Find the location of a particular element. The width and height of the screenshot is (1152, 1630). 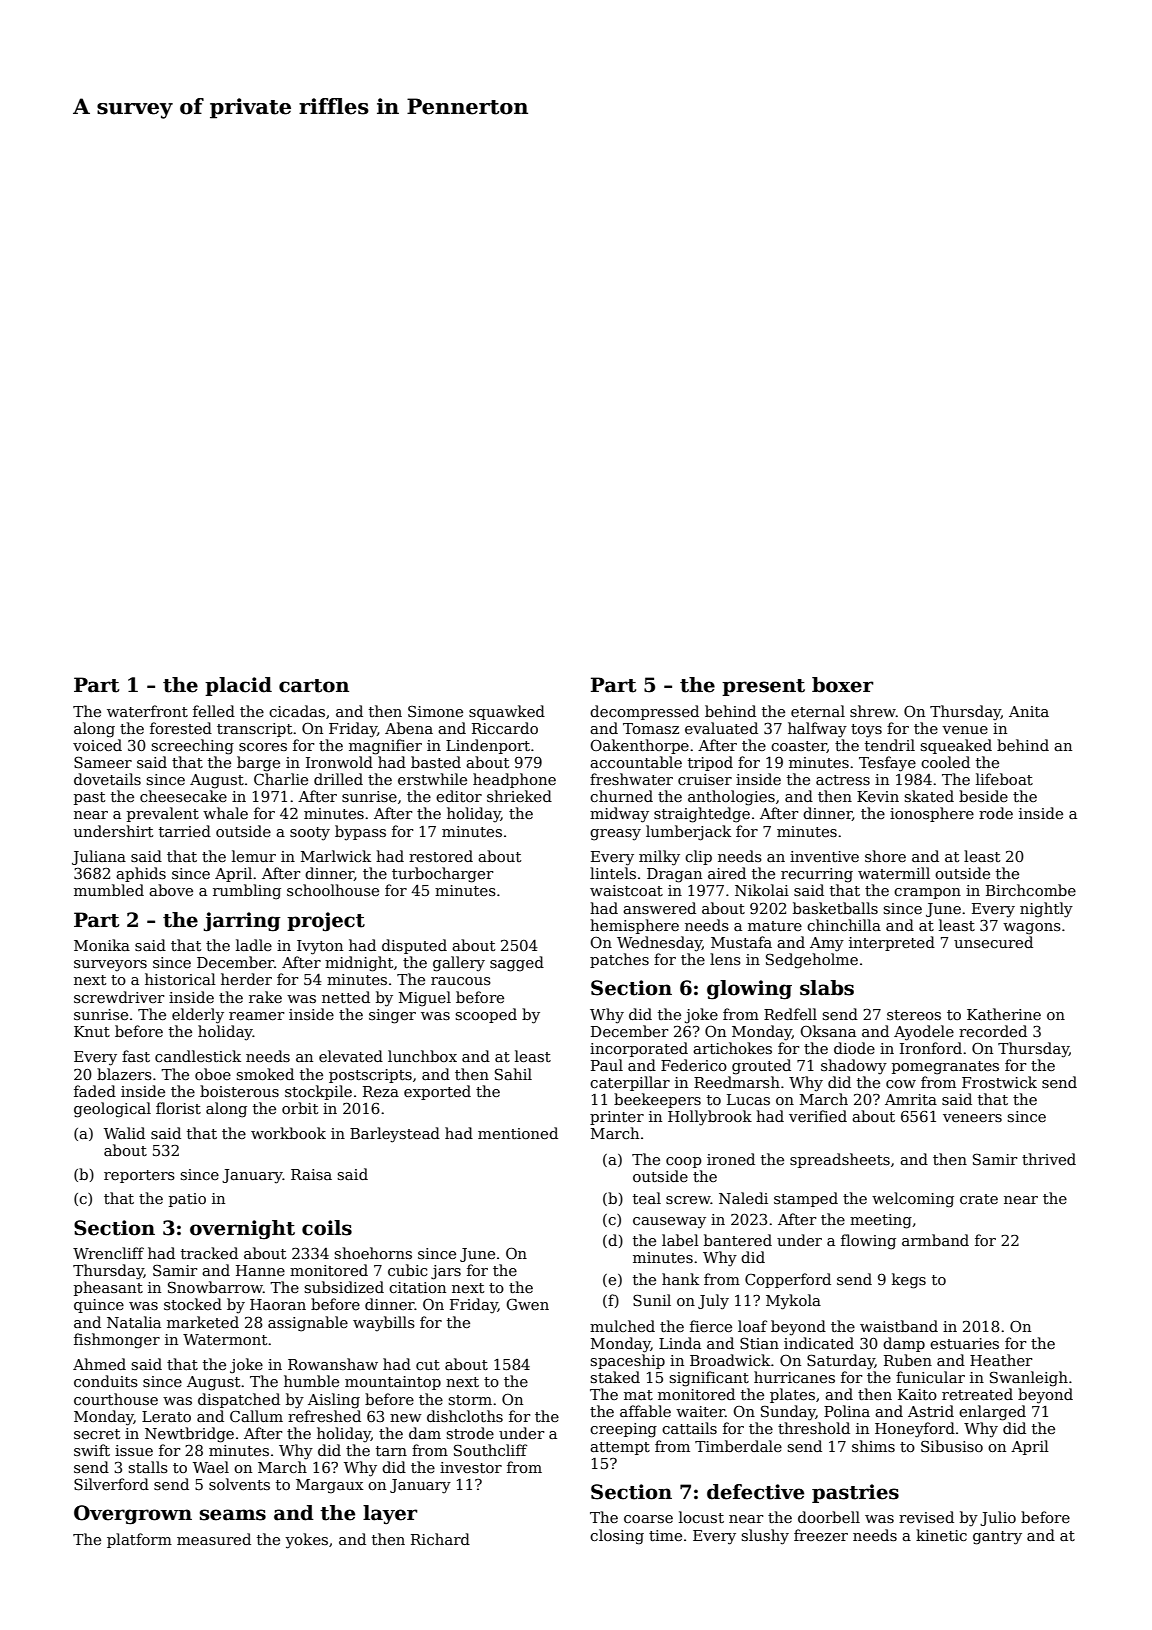

squawked is located at coordinates (507, 712).
